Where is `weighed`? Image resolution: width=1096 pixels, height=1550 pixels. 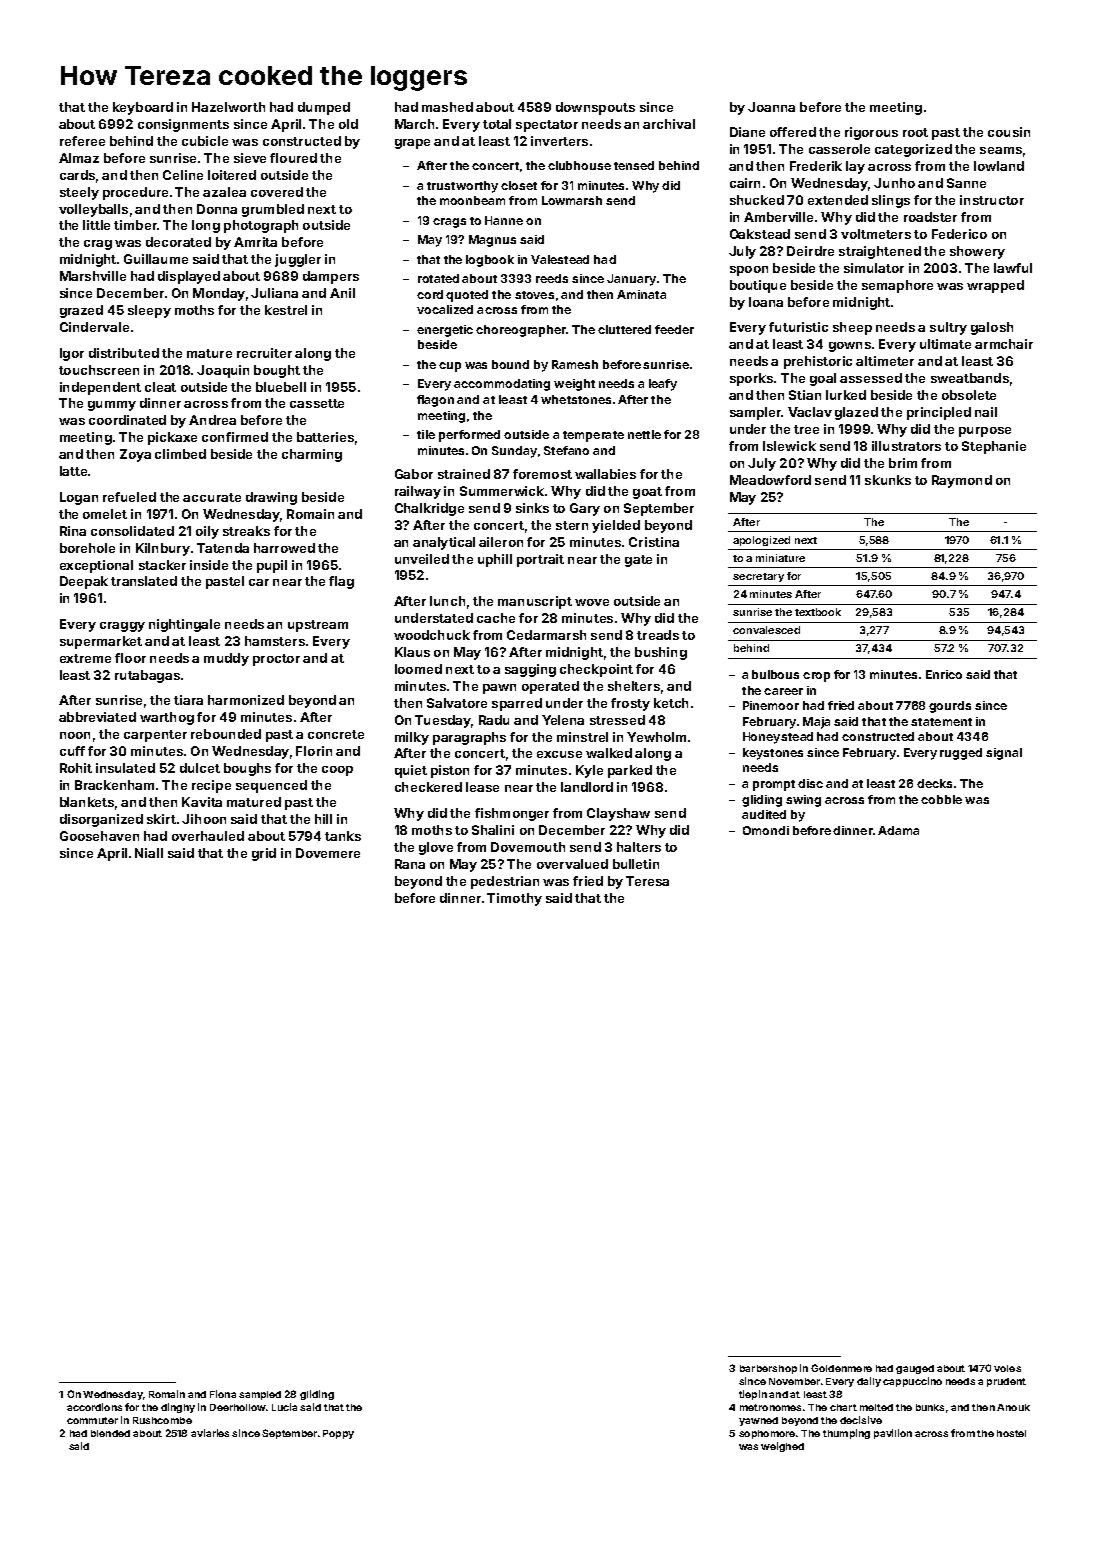
weighed is located at coordinates (782, 1447).
